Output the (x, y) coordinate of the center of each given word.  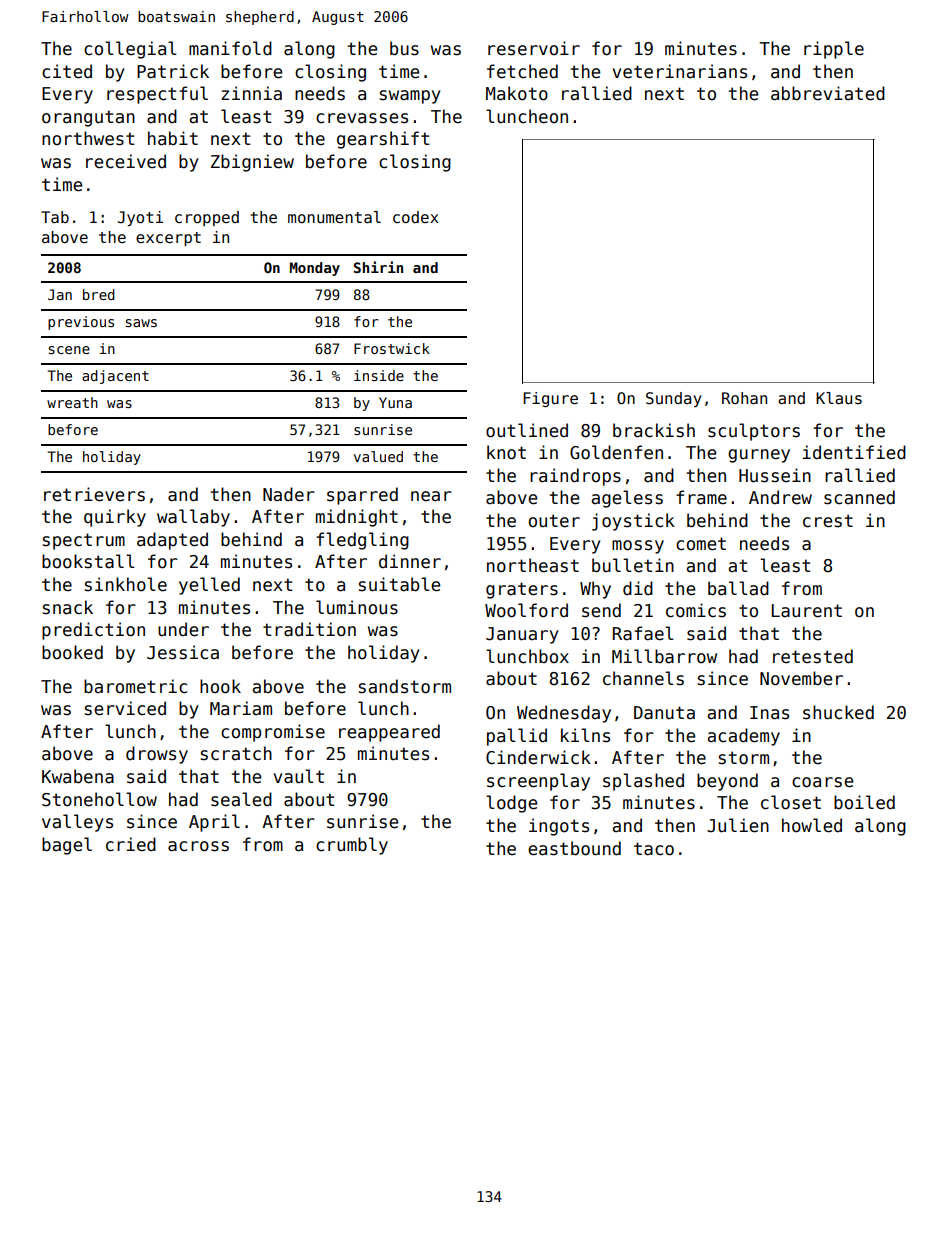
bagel (67, 846)
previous (81, 323)
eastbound (574, 848)
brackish (654, 430)
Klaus (839, 398)
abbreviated (828, 93)
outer (554, 521)
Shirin (378, 267)
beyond (727, 782)
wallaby (193, 518)
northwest (88, 138)
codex (416, 217)
